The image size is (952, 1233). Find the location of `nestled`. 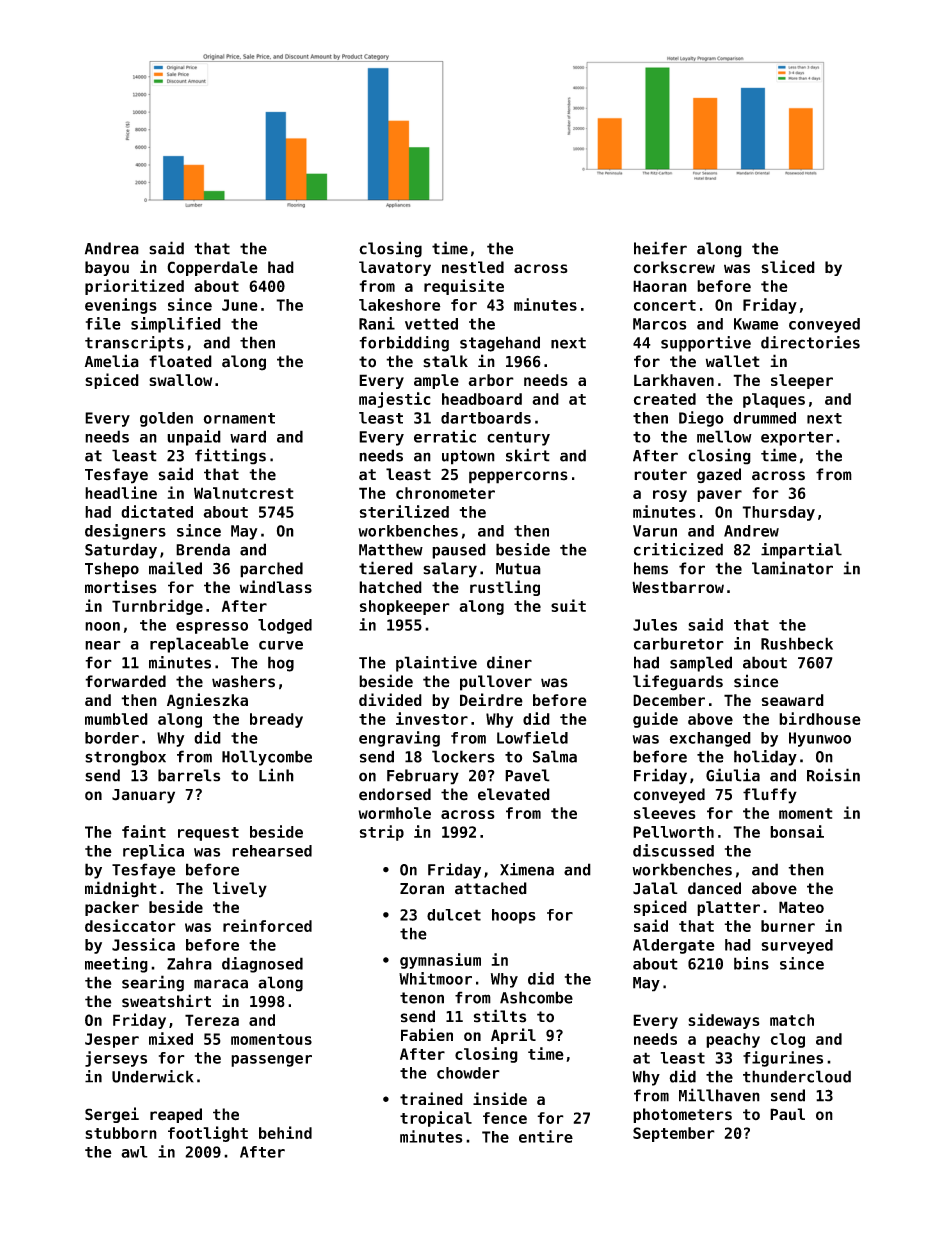

nestled is located at coordinates (473, 267).
